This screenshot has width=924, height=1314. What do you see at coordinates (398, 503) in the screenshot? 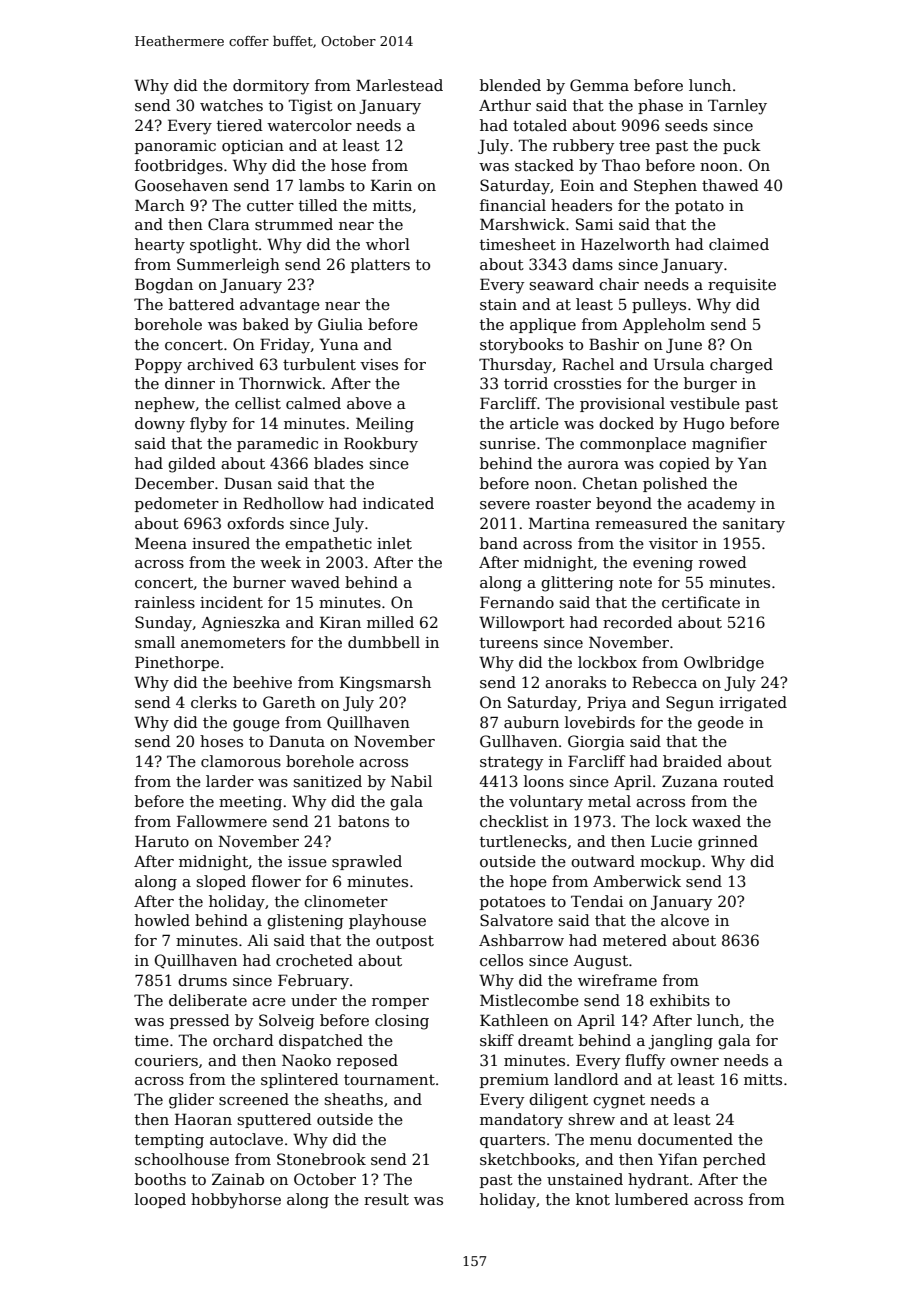
I see `indicated` at bounding box center [398, 503].
